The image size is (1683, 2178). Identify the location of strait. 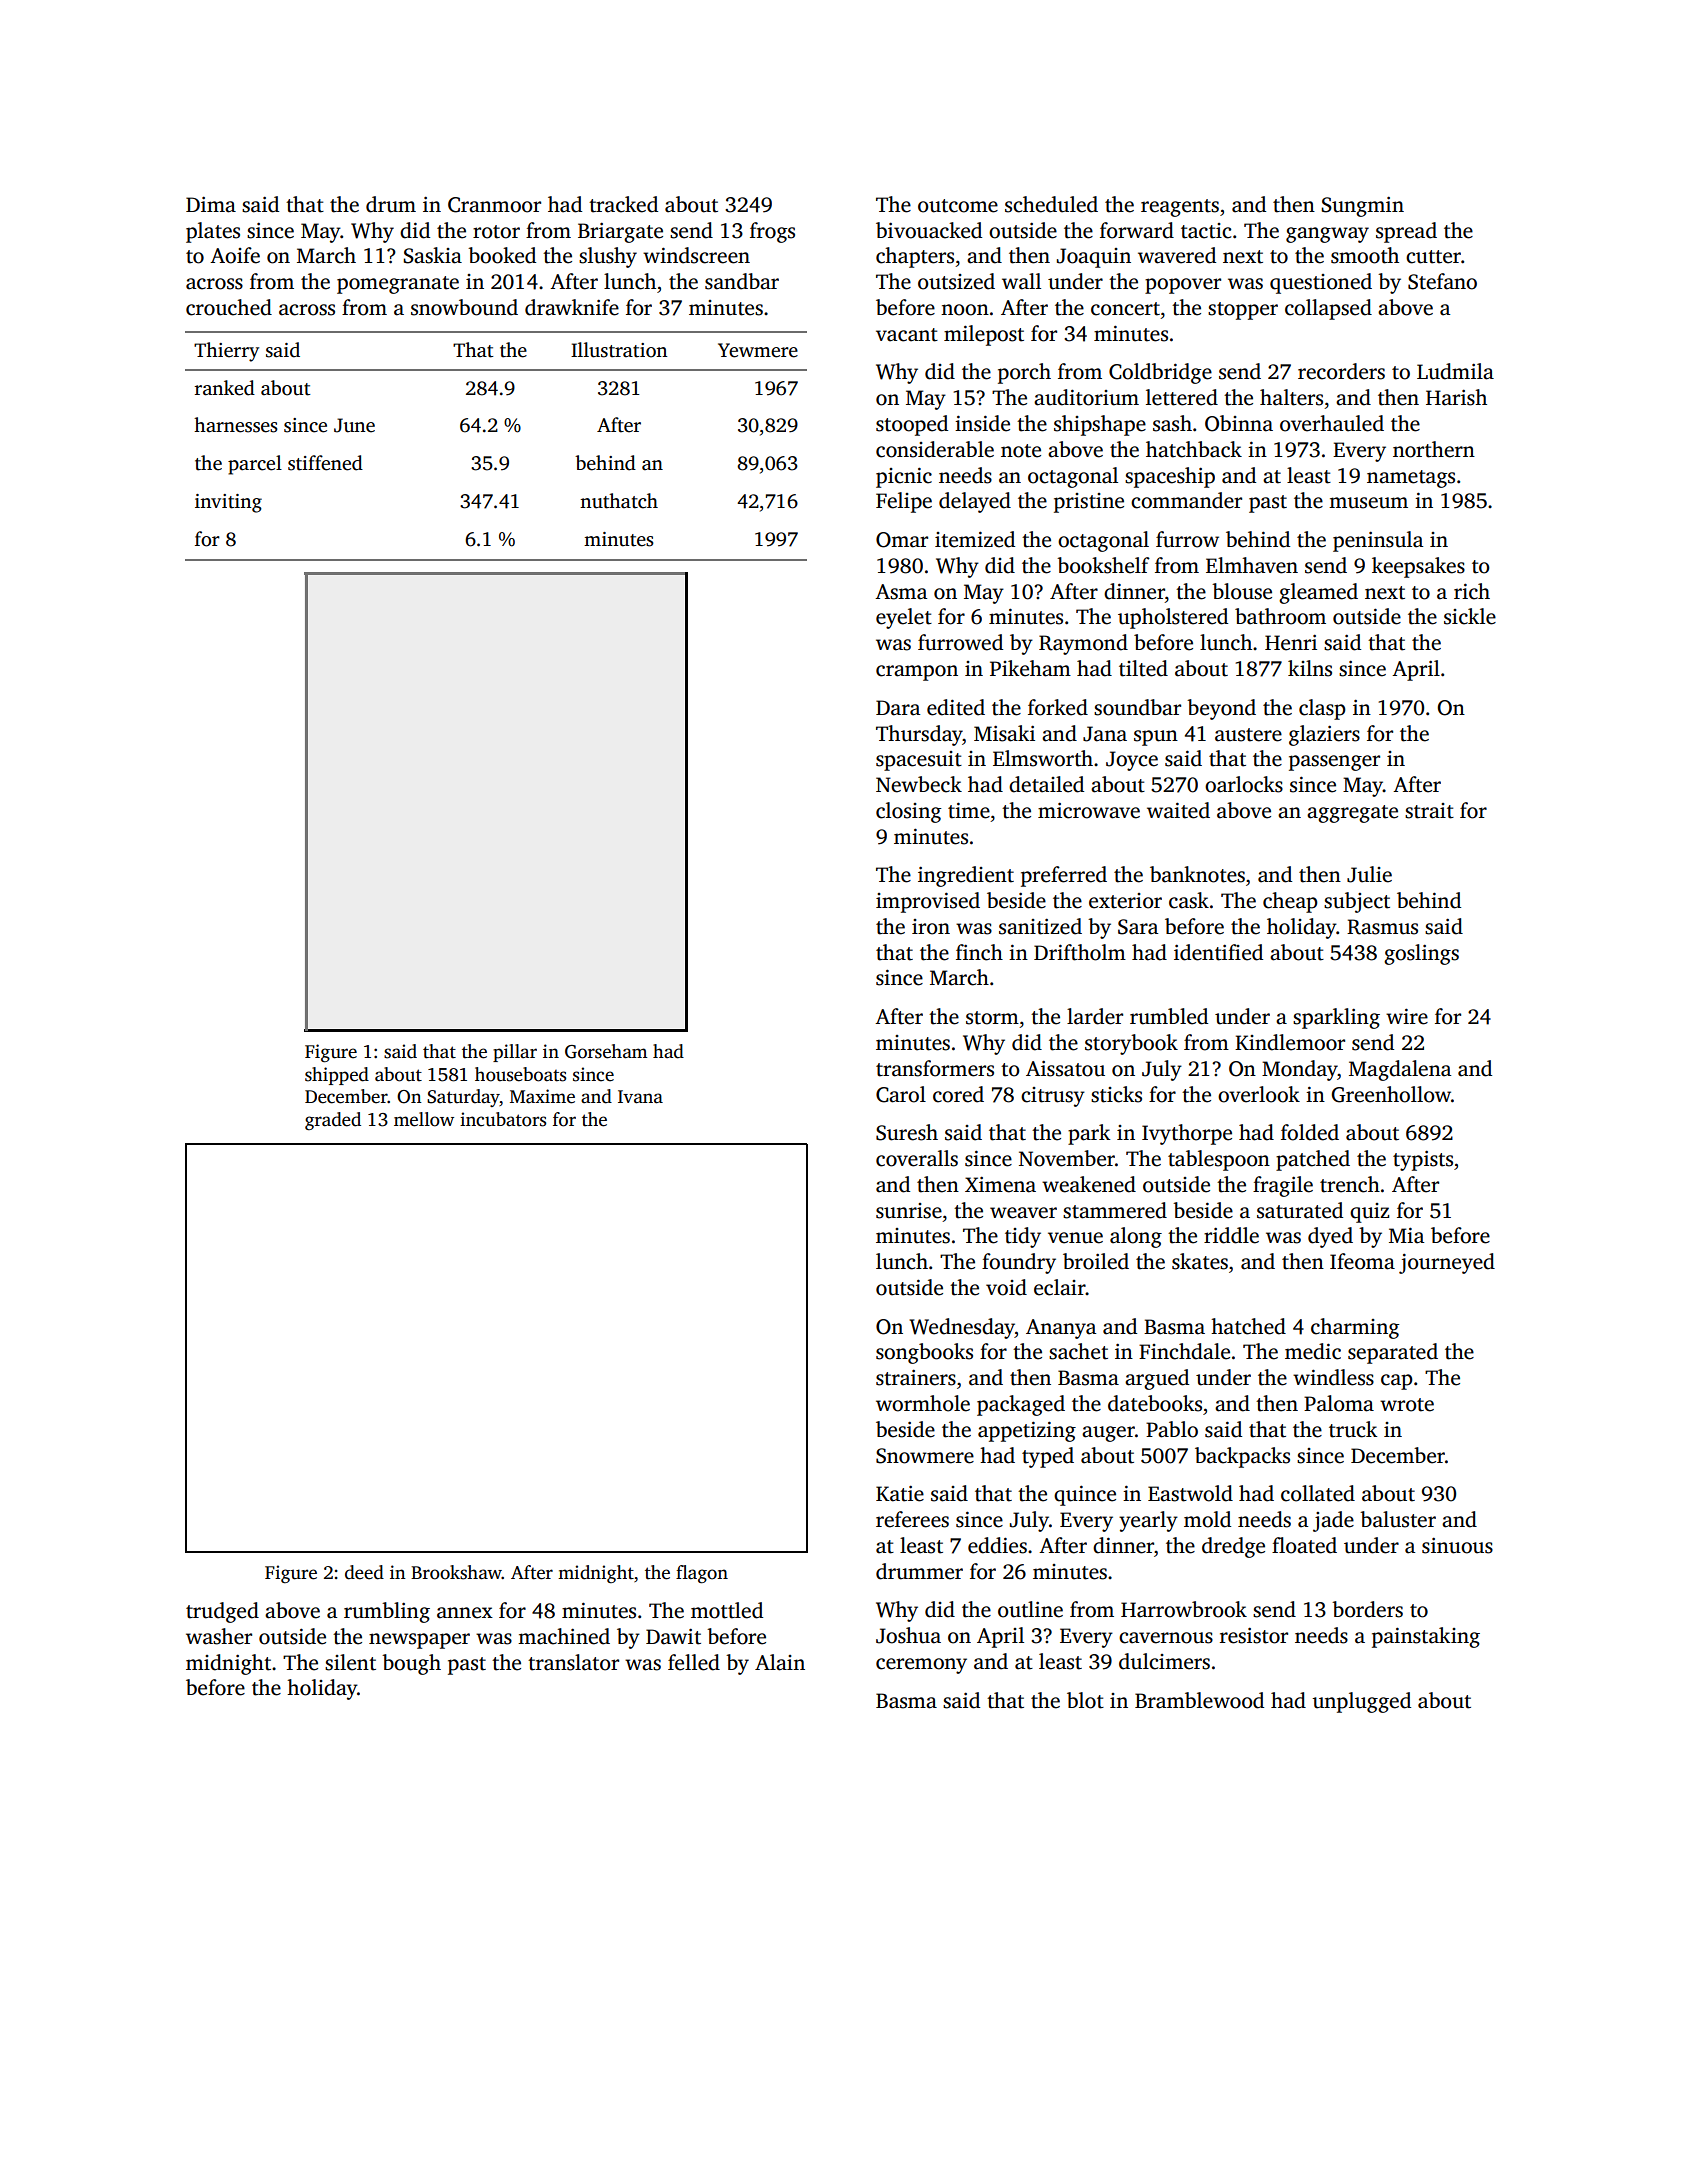
(1429, 811).
